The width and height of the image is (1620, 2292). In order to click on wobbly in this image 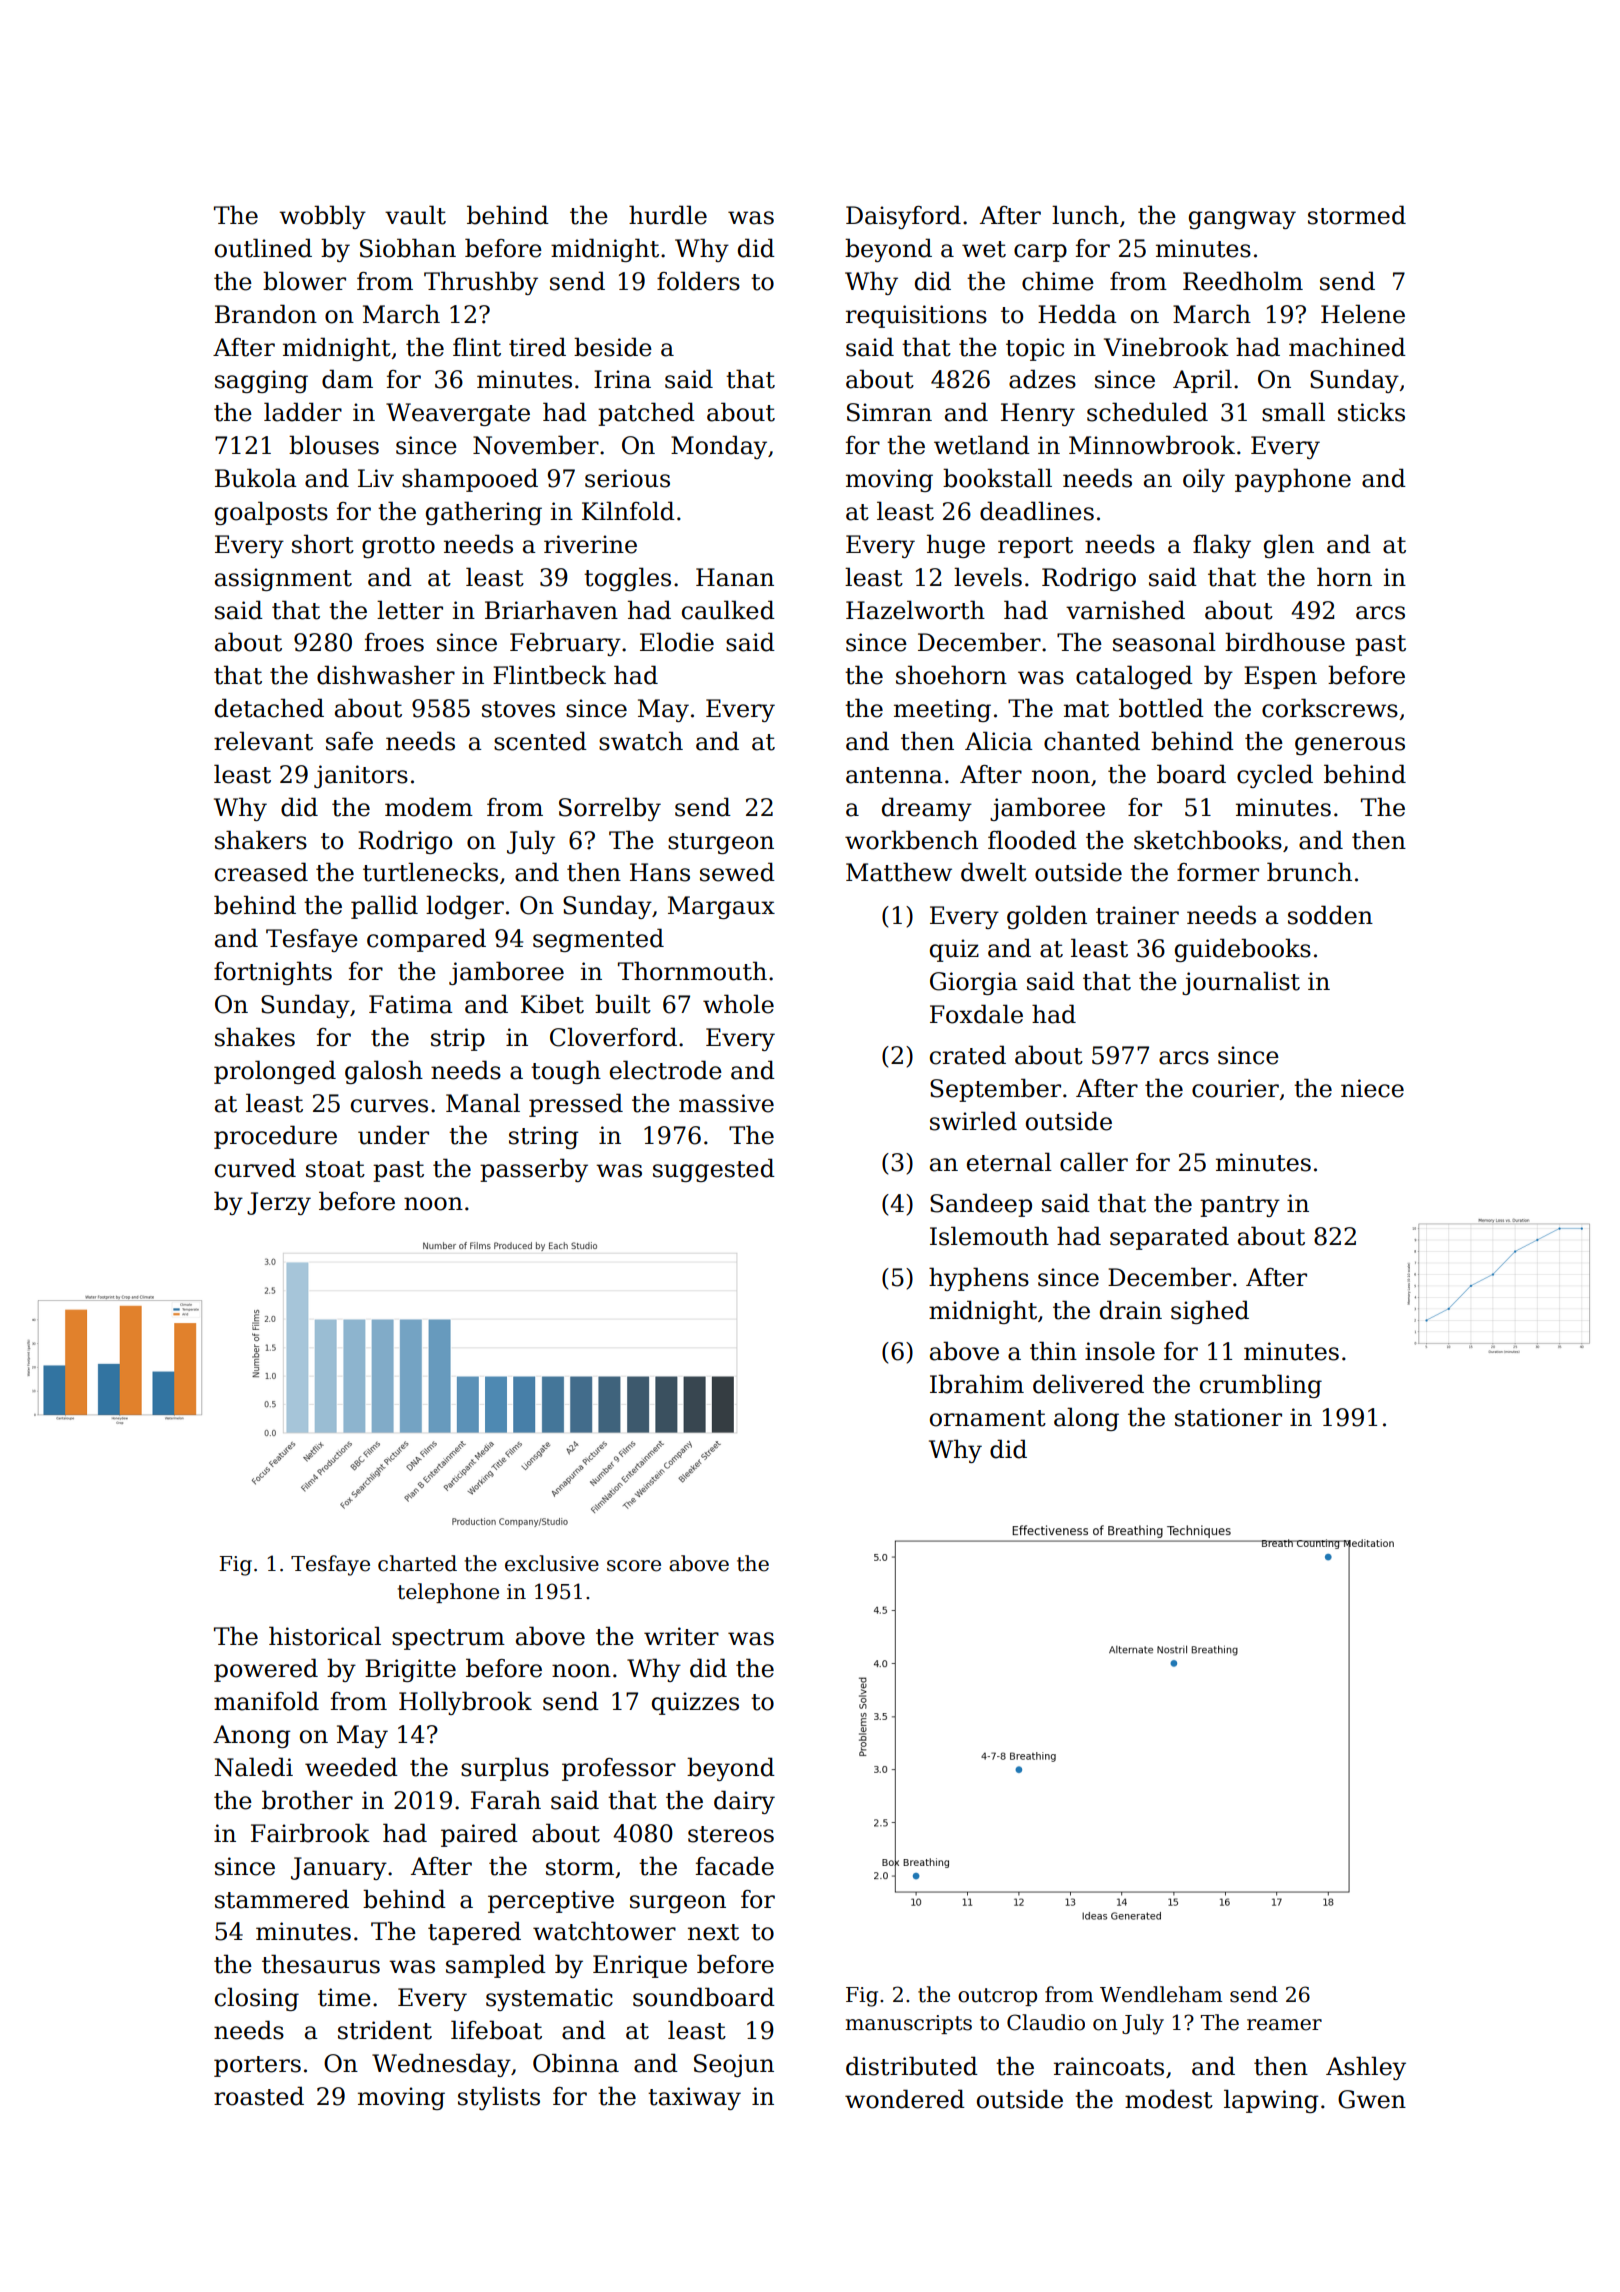, I will do `click(322, 217)`.
